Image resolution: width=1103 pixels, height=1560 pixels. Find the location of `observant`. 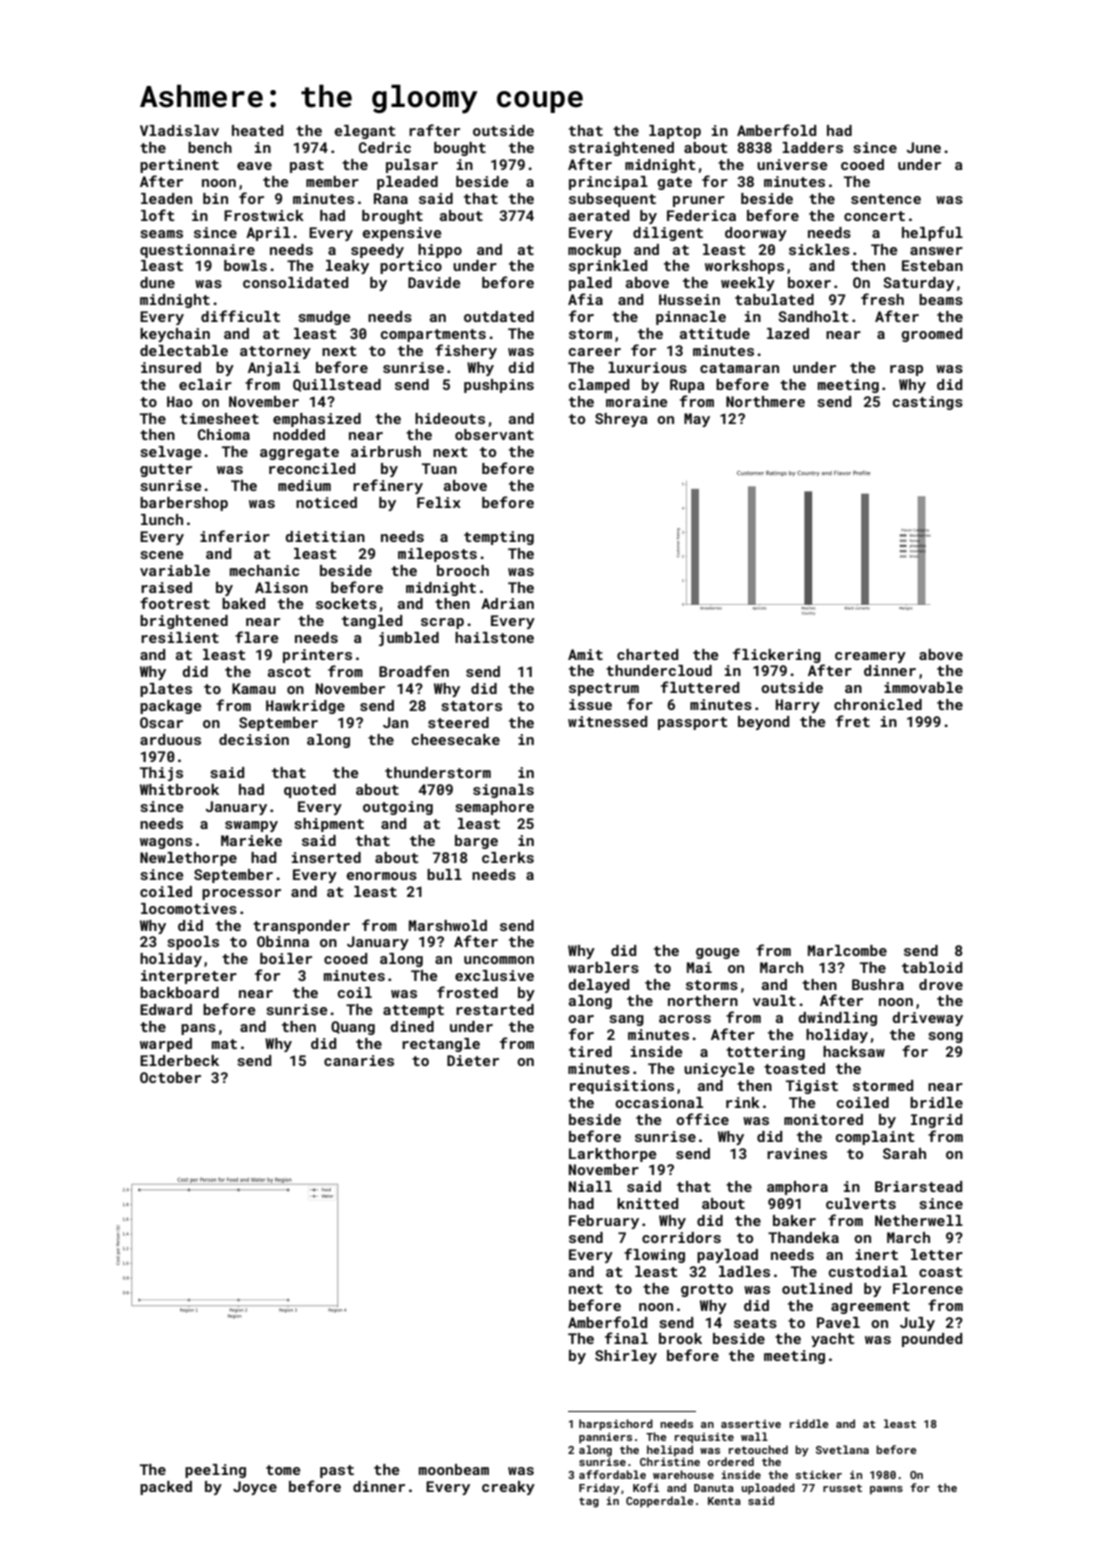

observant is located at coordinates (494, 434).
